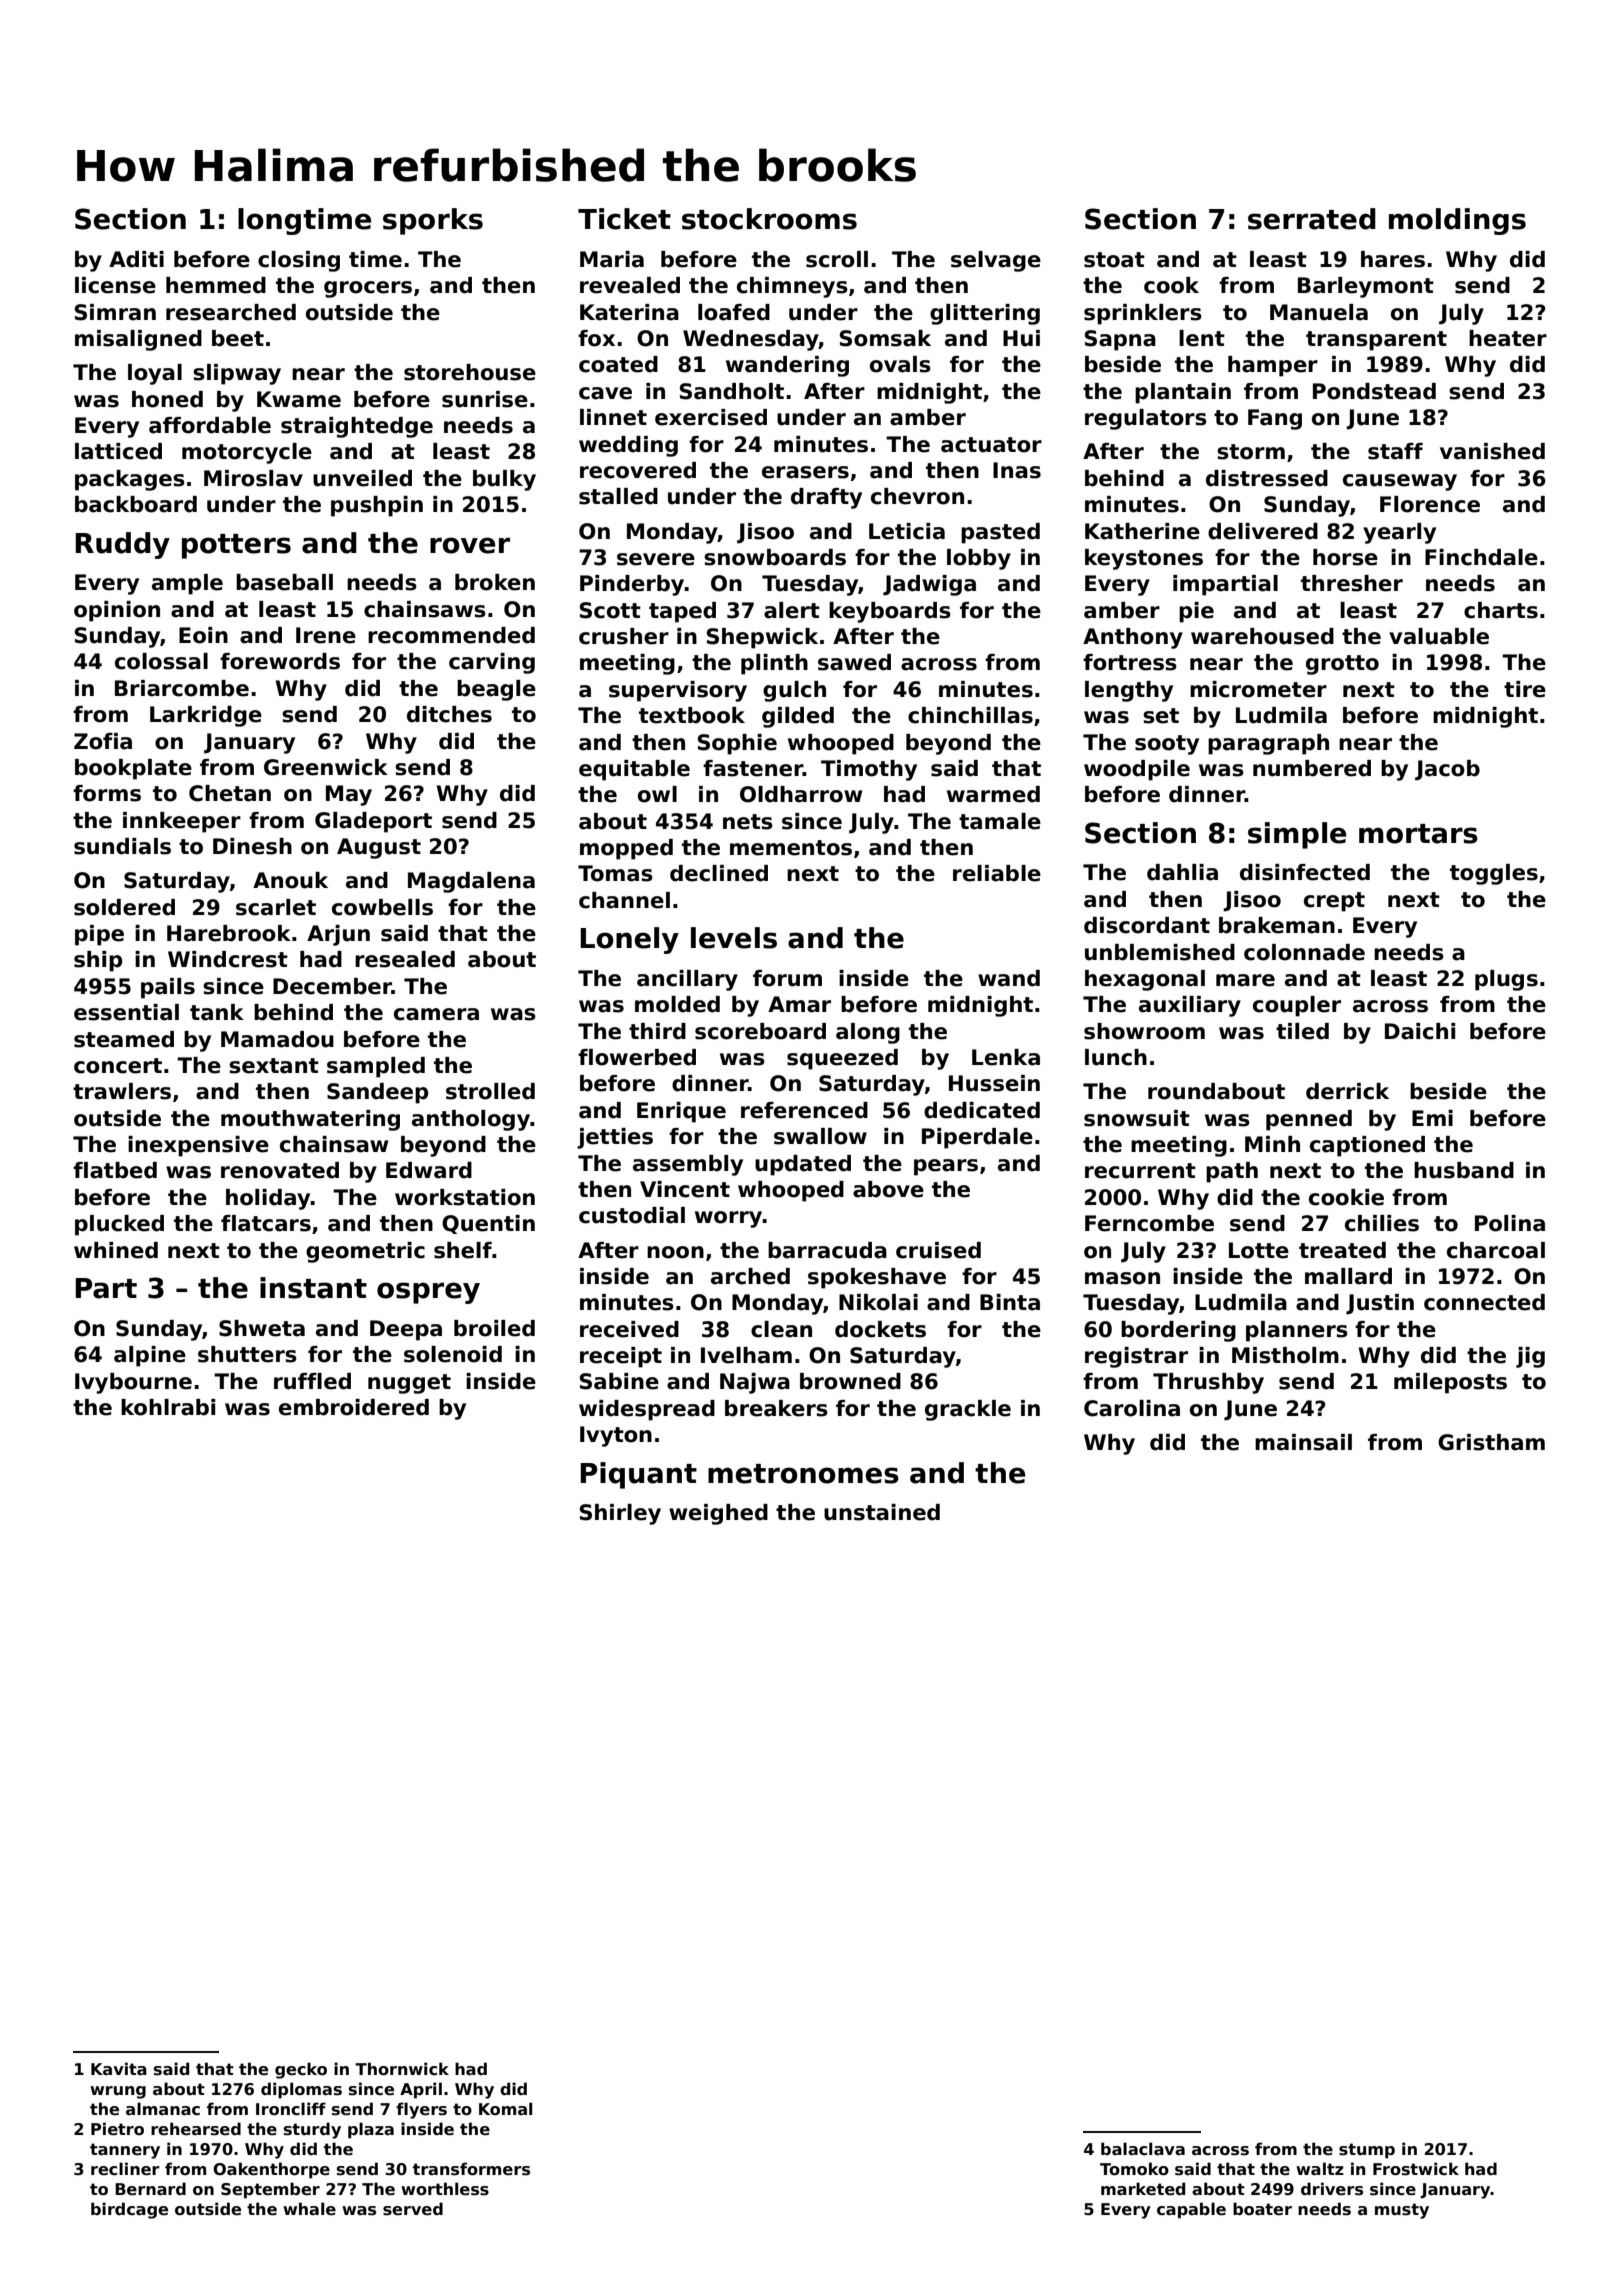  I want to click on Shirley, so click(620, 1514).
